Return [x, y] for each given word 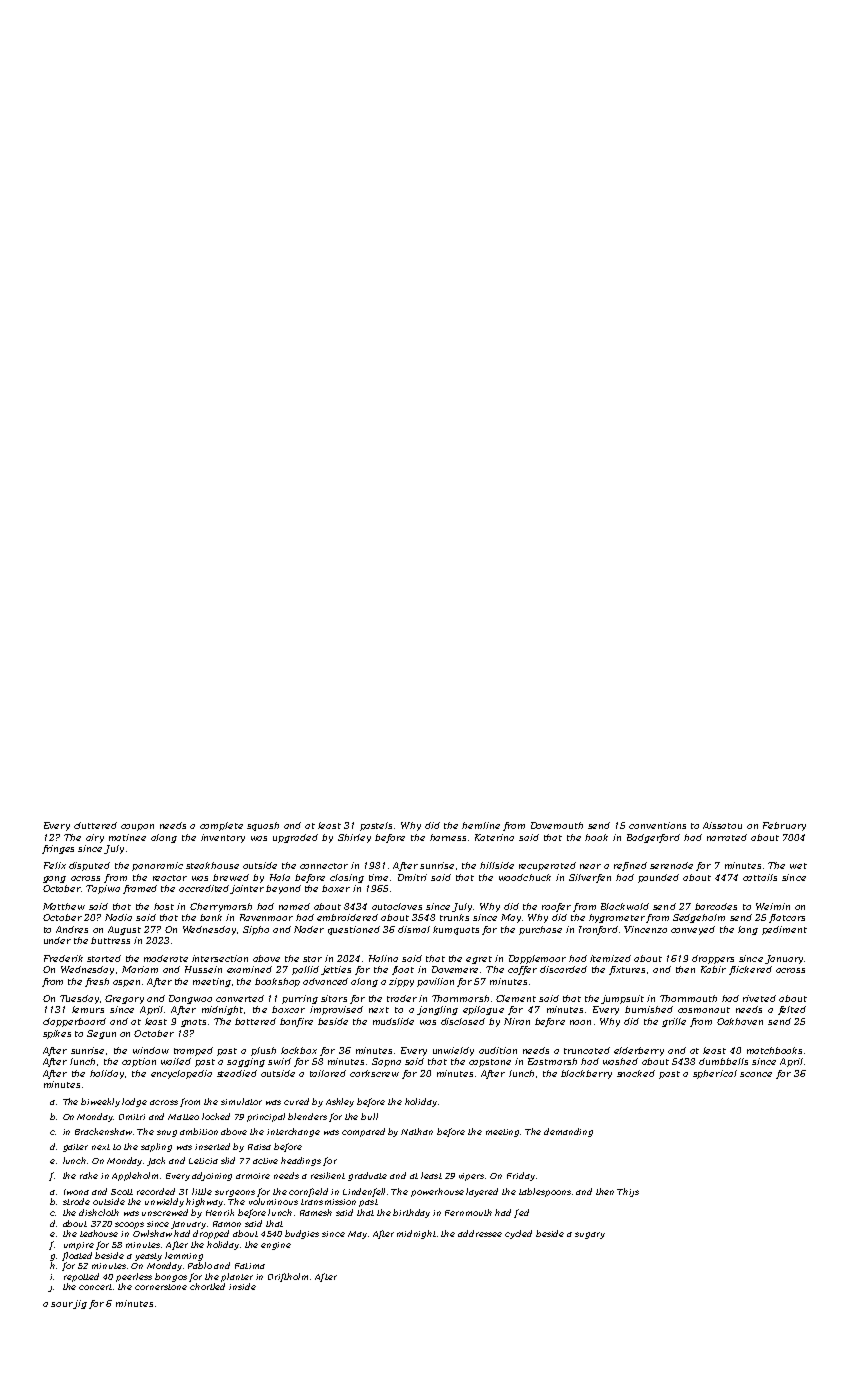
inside [242, 1286]
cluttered [95, 825]
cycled [518, 1234]
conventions [657, 825]
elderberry [639, 1051]
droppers [713, 959]
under [57, 940]
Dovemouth [557, 825]
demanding [568, 1132]
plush [263, 1051]
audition [498, 1050]
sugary [590, 1235]
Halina [383, 958]
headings [301, 1161]
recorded [156, 1191]
